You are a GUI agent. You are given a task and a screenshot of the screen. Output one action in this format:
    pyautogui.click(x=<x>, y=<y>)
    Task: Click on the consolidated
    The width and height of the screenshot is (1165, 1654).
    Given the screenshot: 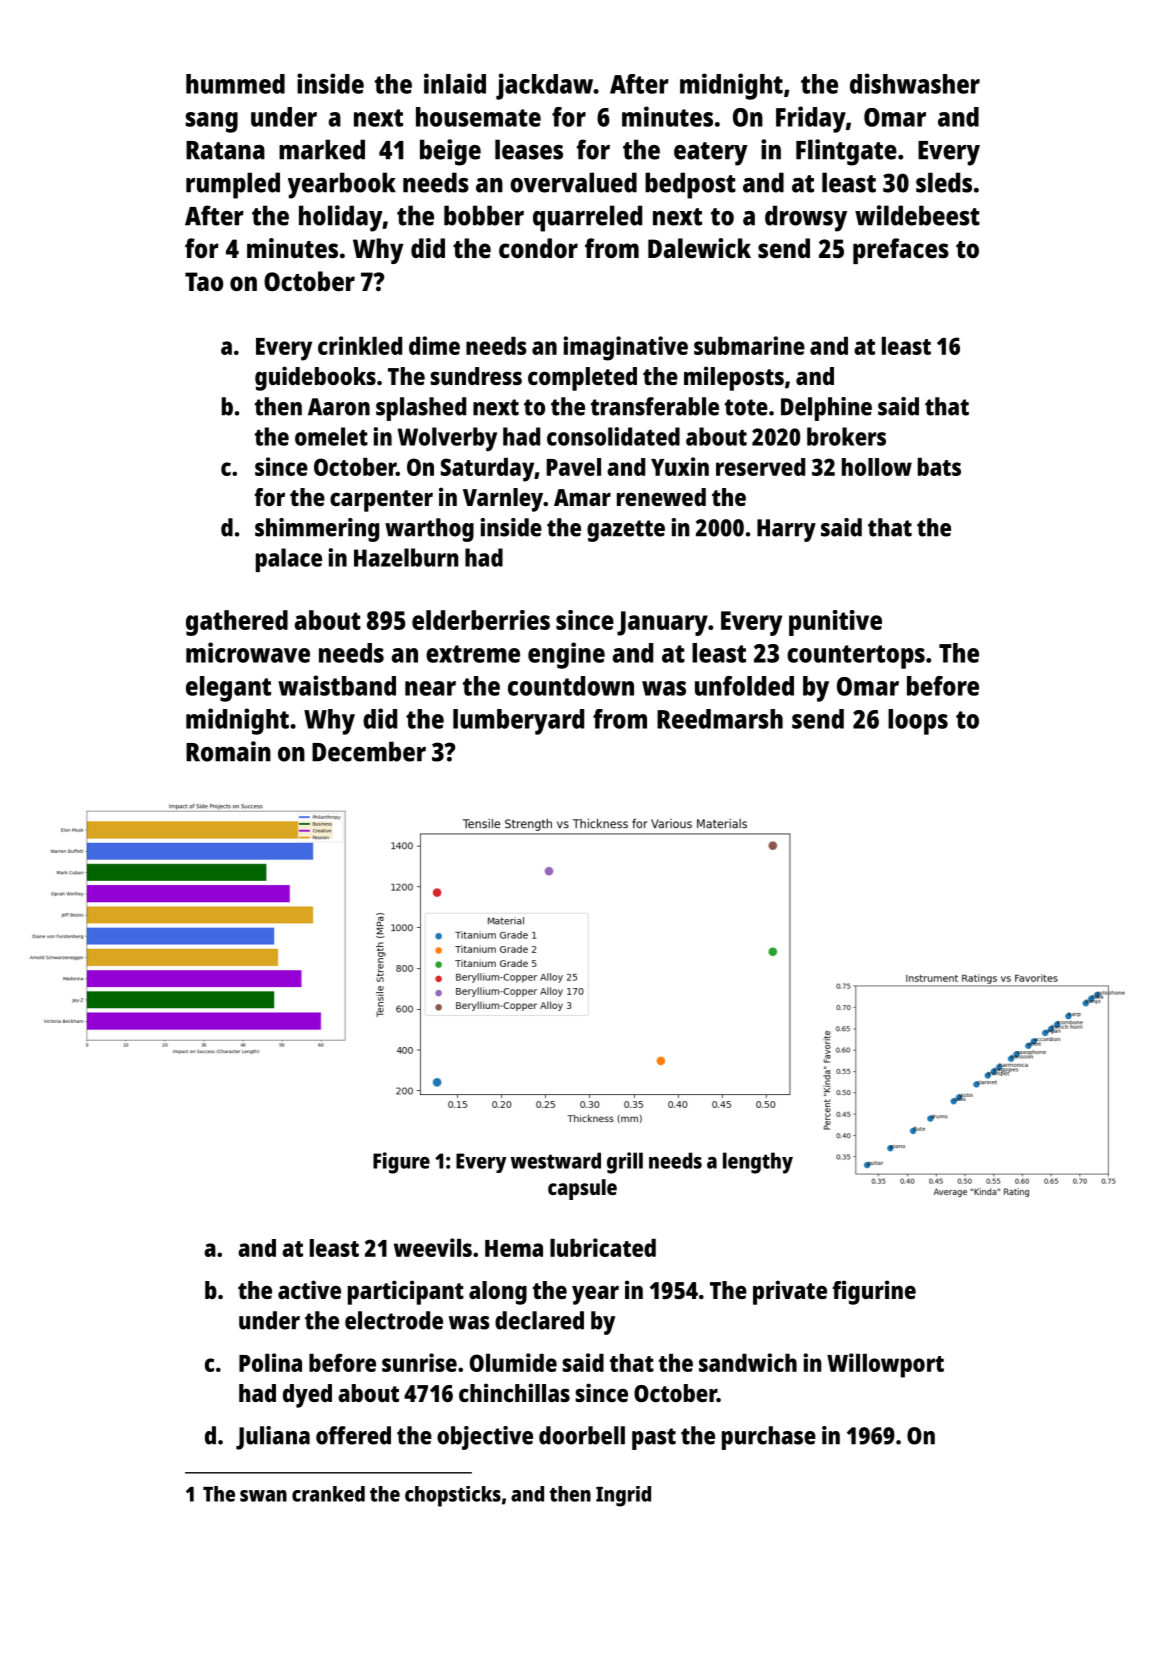 What is the action you would take?
    pyautogui.click(x=613, y=436)
